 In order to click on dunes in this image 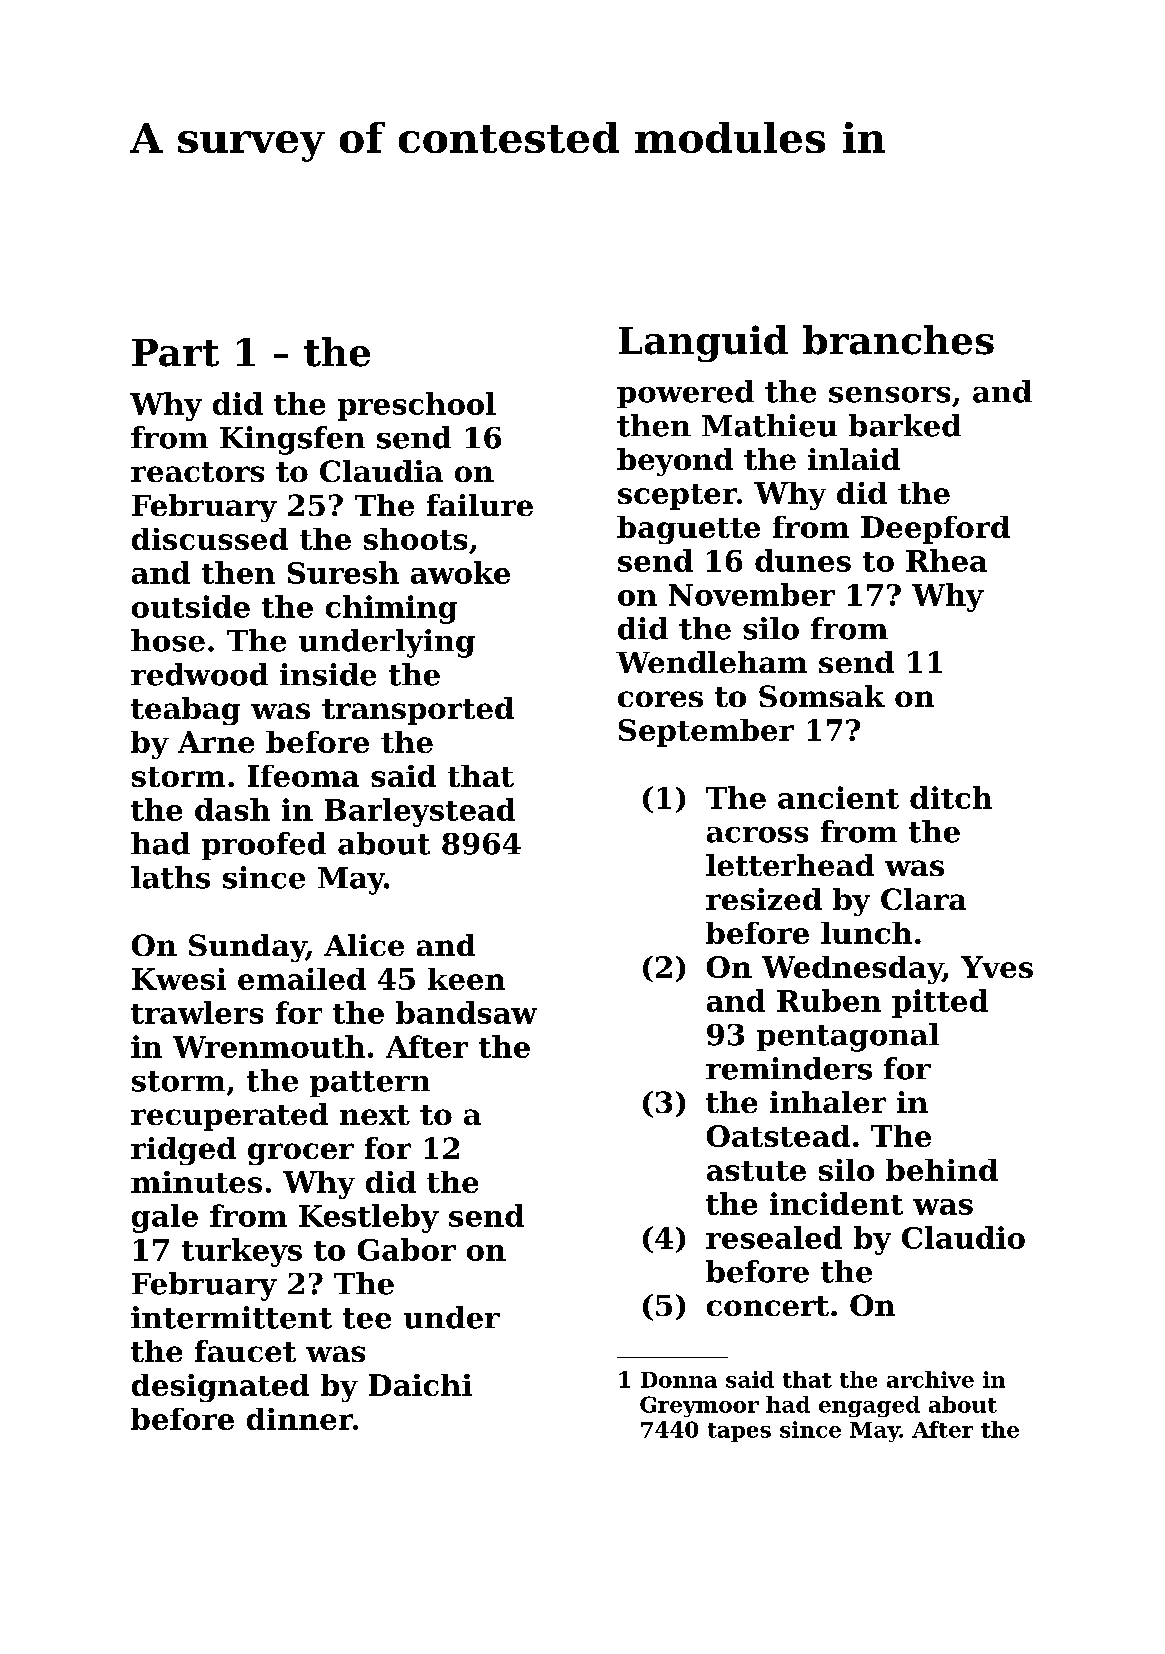, I will do `click(803, 560)`.
